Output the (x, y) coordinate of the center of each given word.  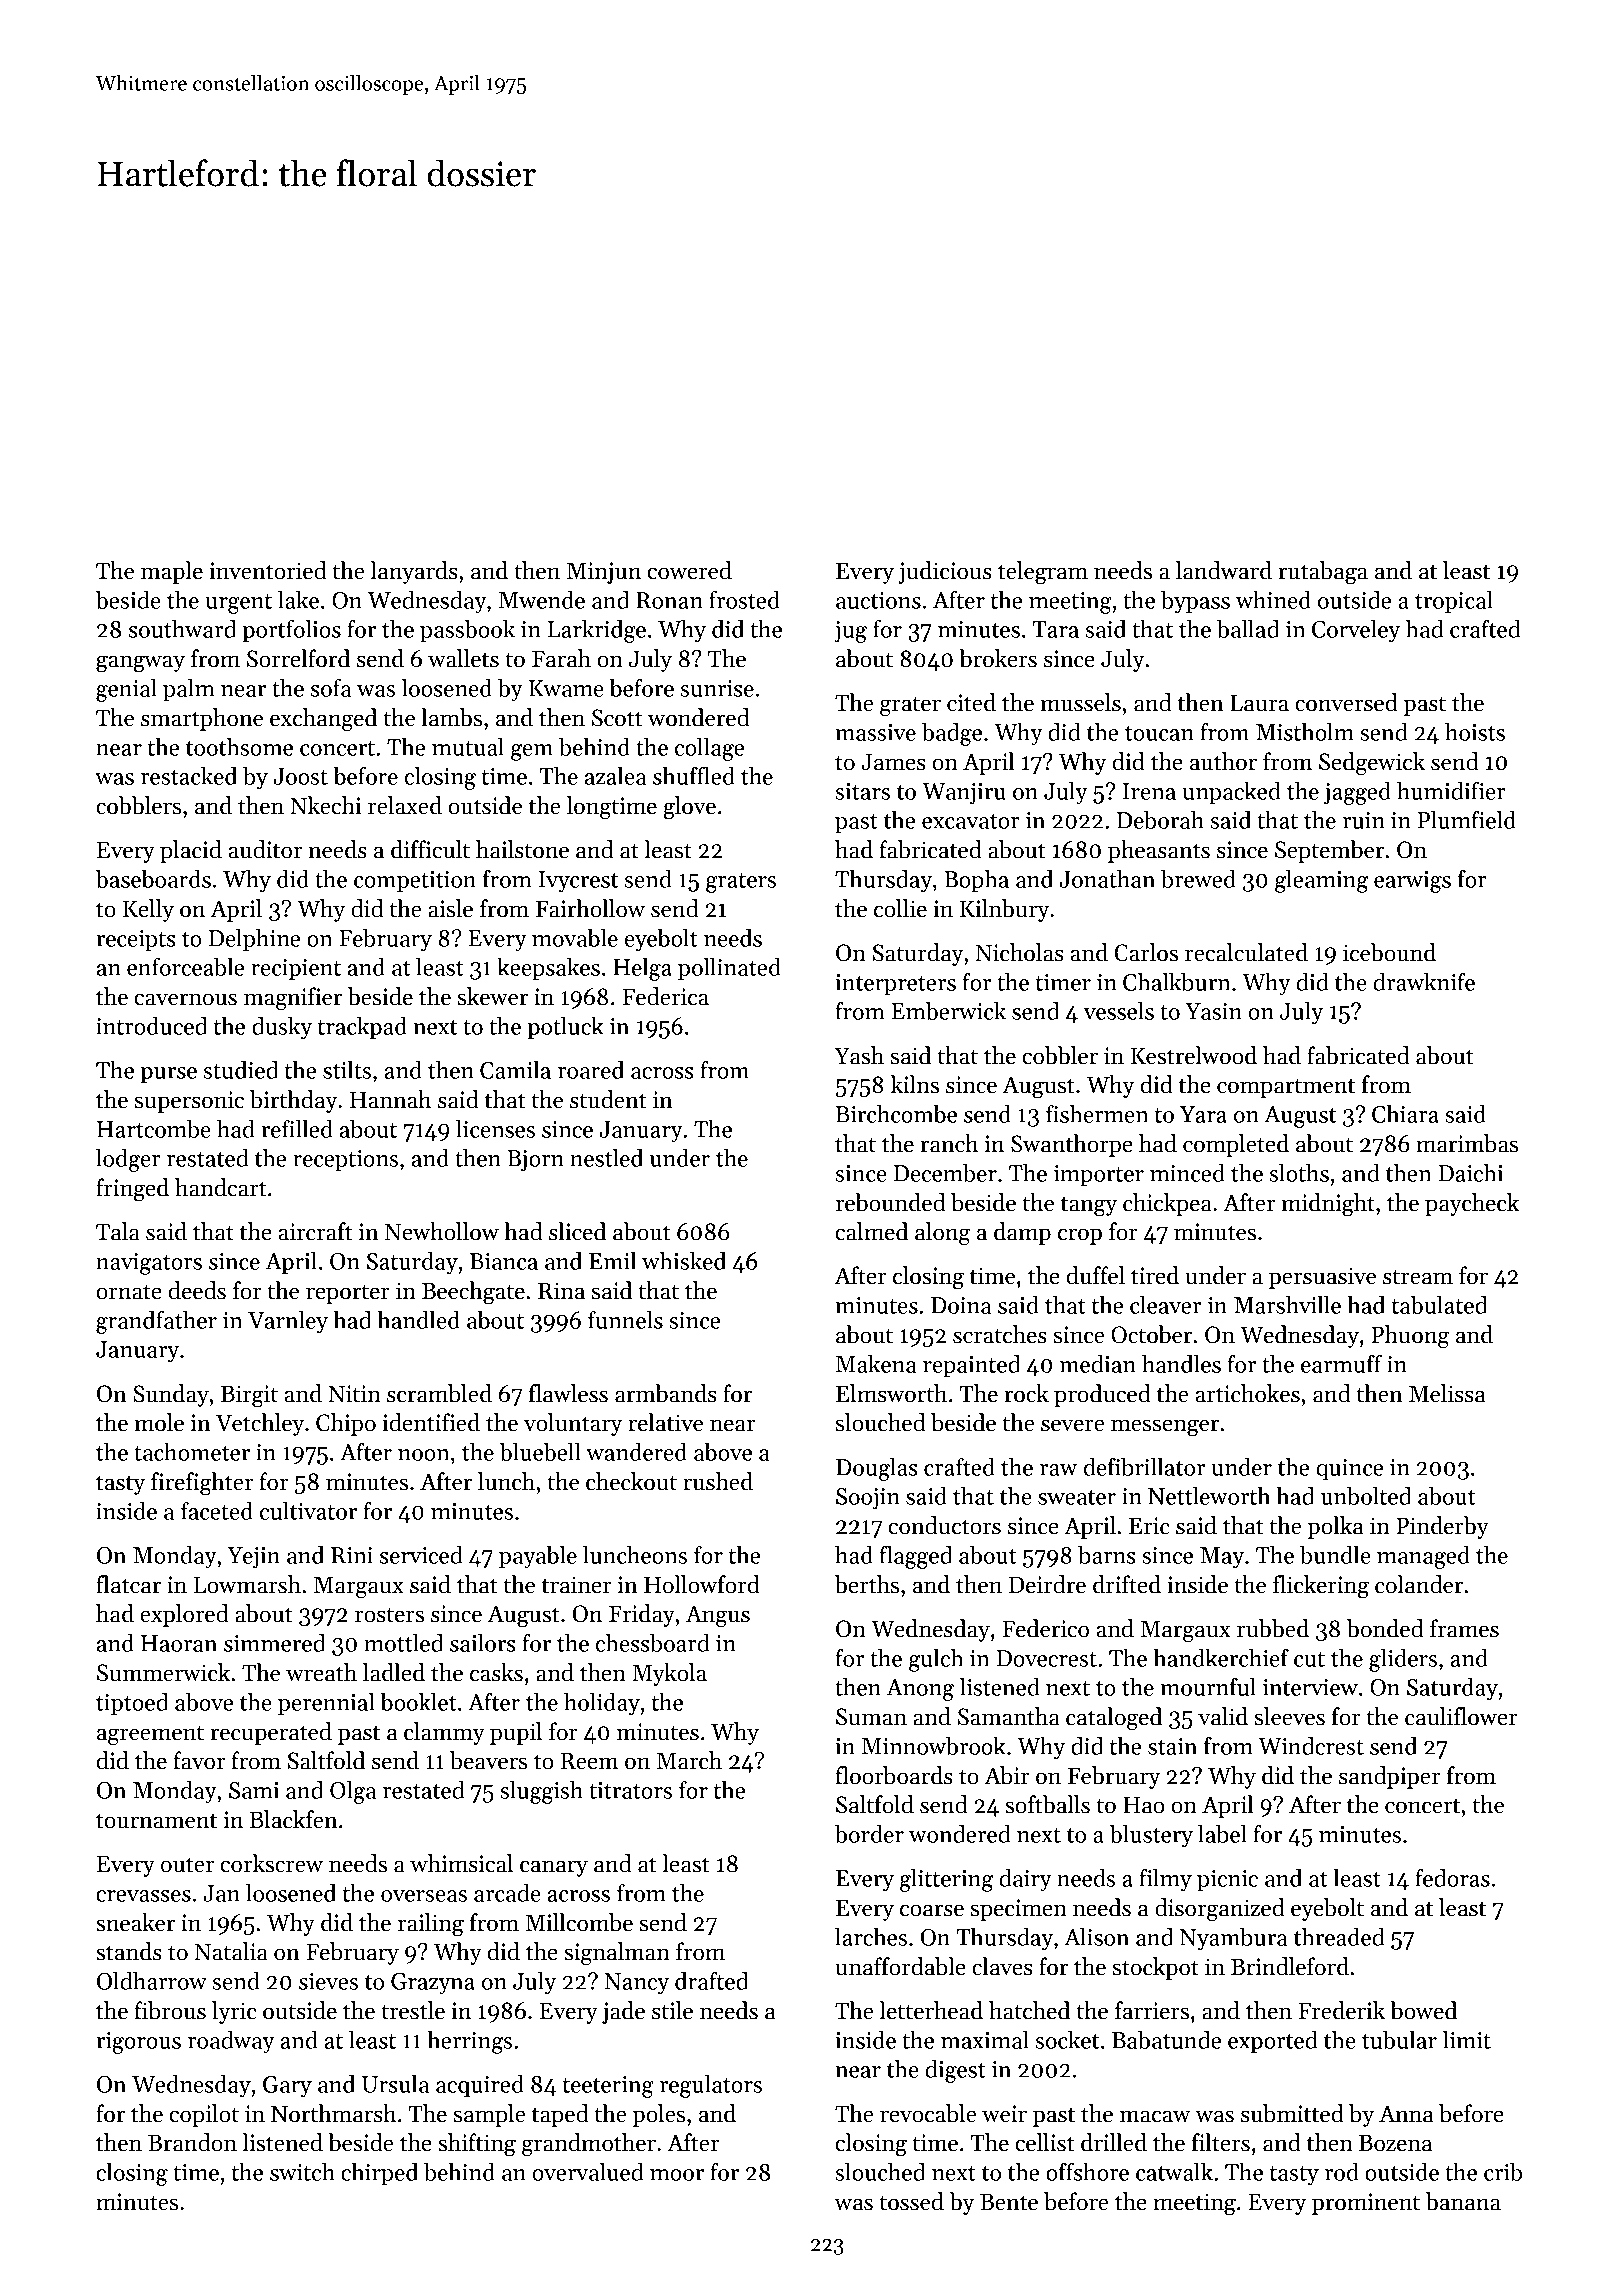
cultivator (308, 1511)
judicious (945, 572)
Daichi (1470, 1173)
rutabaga (1323, 573)
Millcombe (579, 1922)
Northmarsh (333, 2113)
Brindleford (1290, 1966)
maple (172, 572)
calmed (872, 1231)
